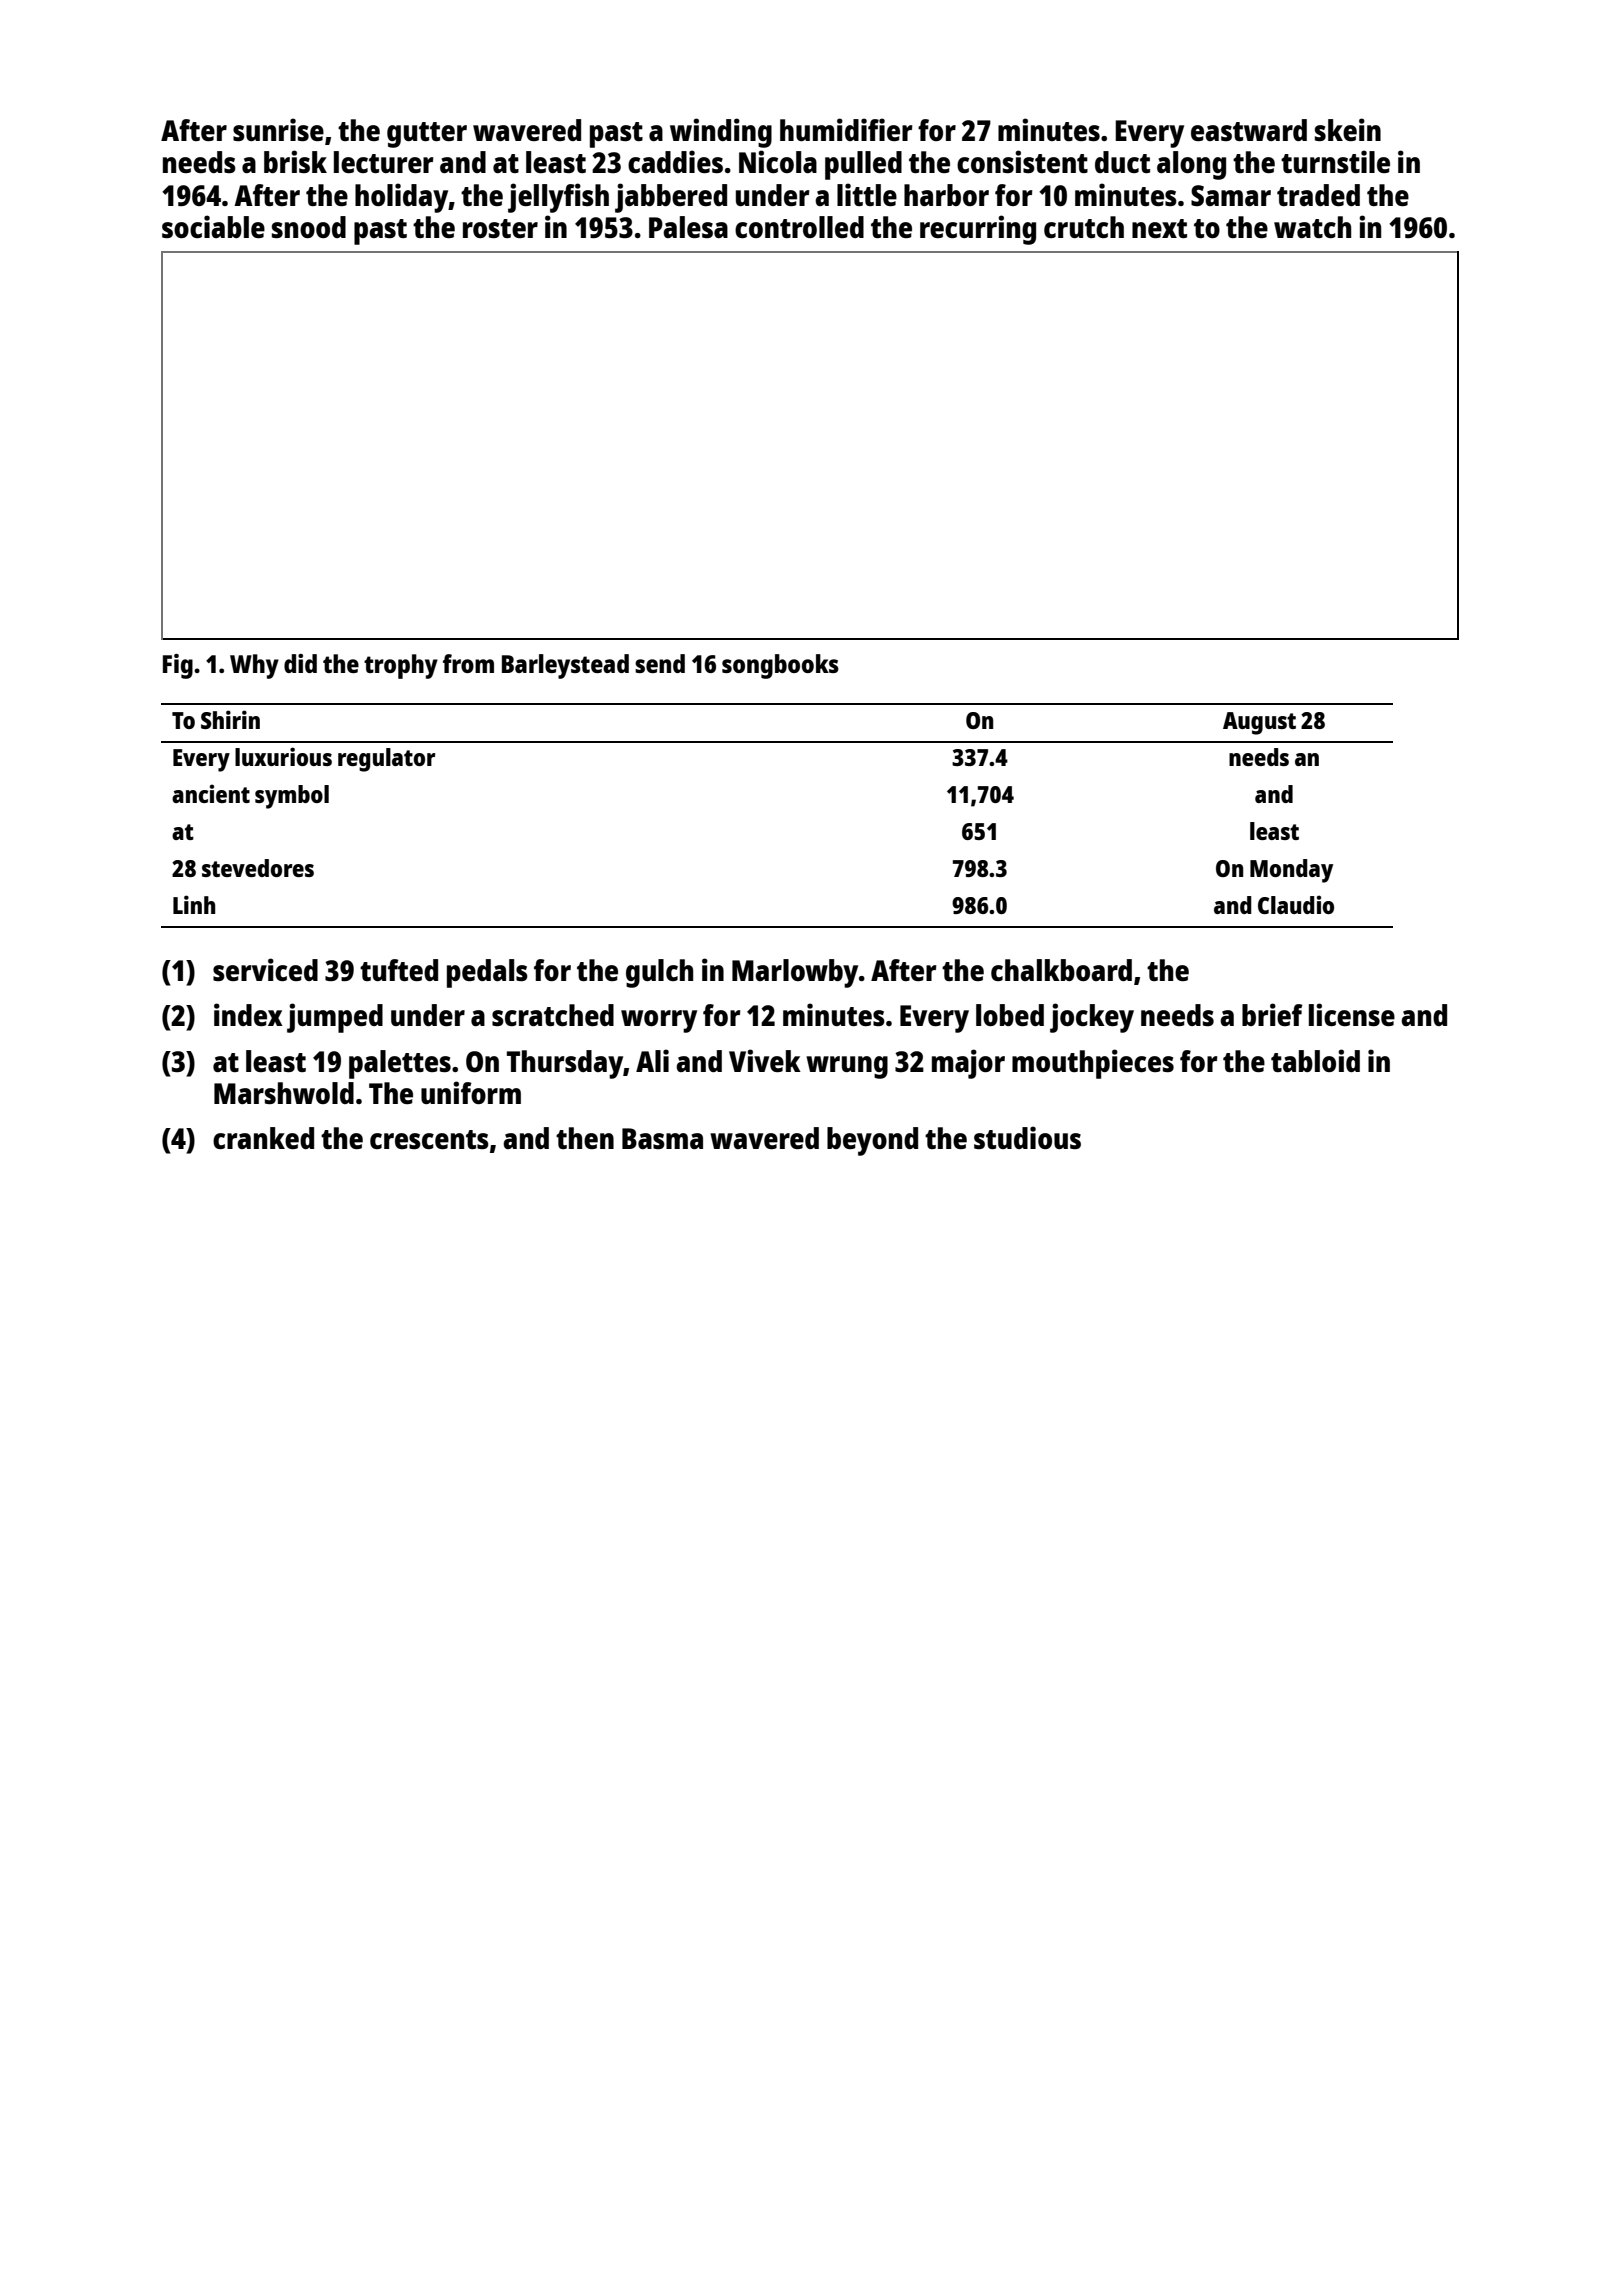  Describe the element at coordinates (1291, 871) in the screenshot. I see `Monday` at that location.
